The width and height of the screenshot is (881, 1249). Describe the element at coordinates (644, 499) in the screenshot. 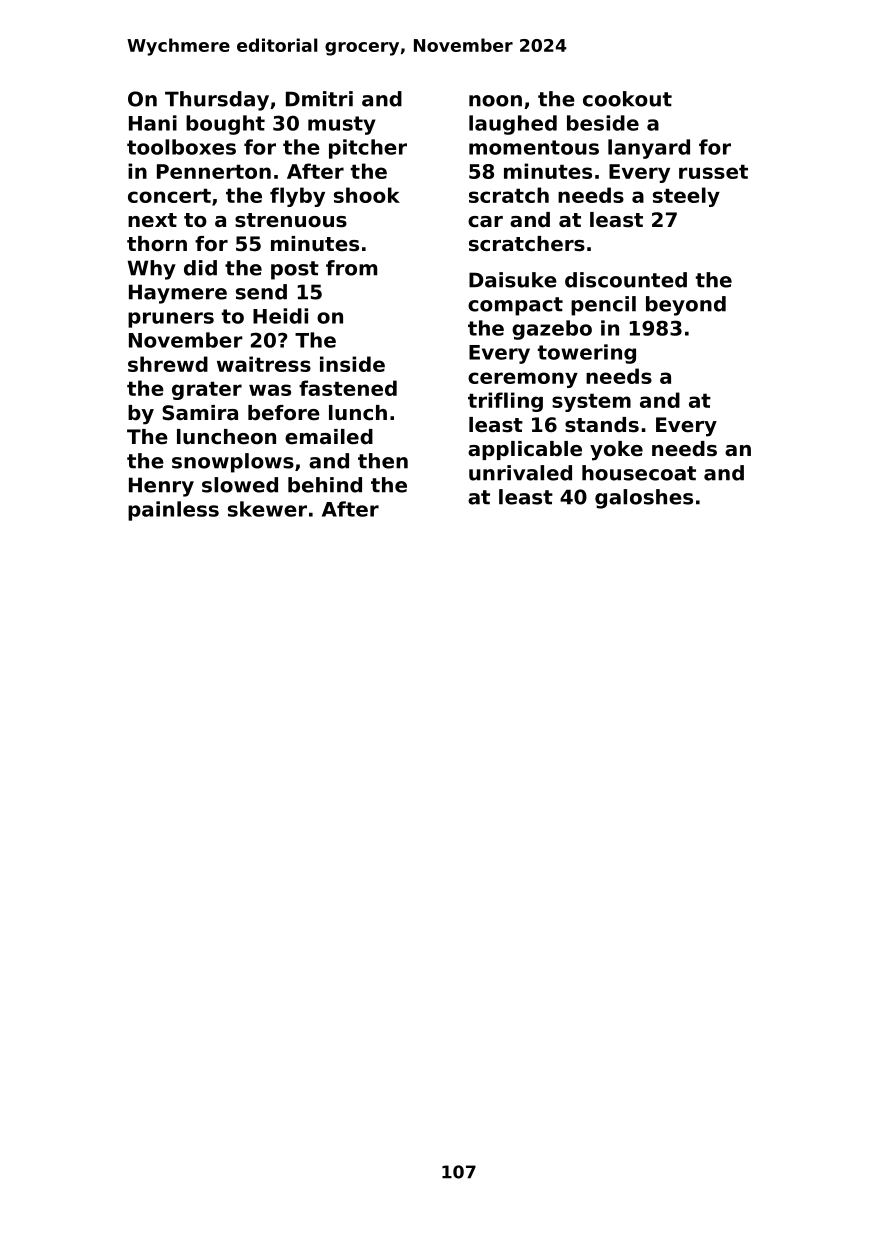

I see `galoshes` at that location.
